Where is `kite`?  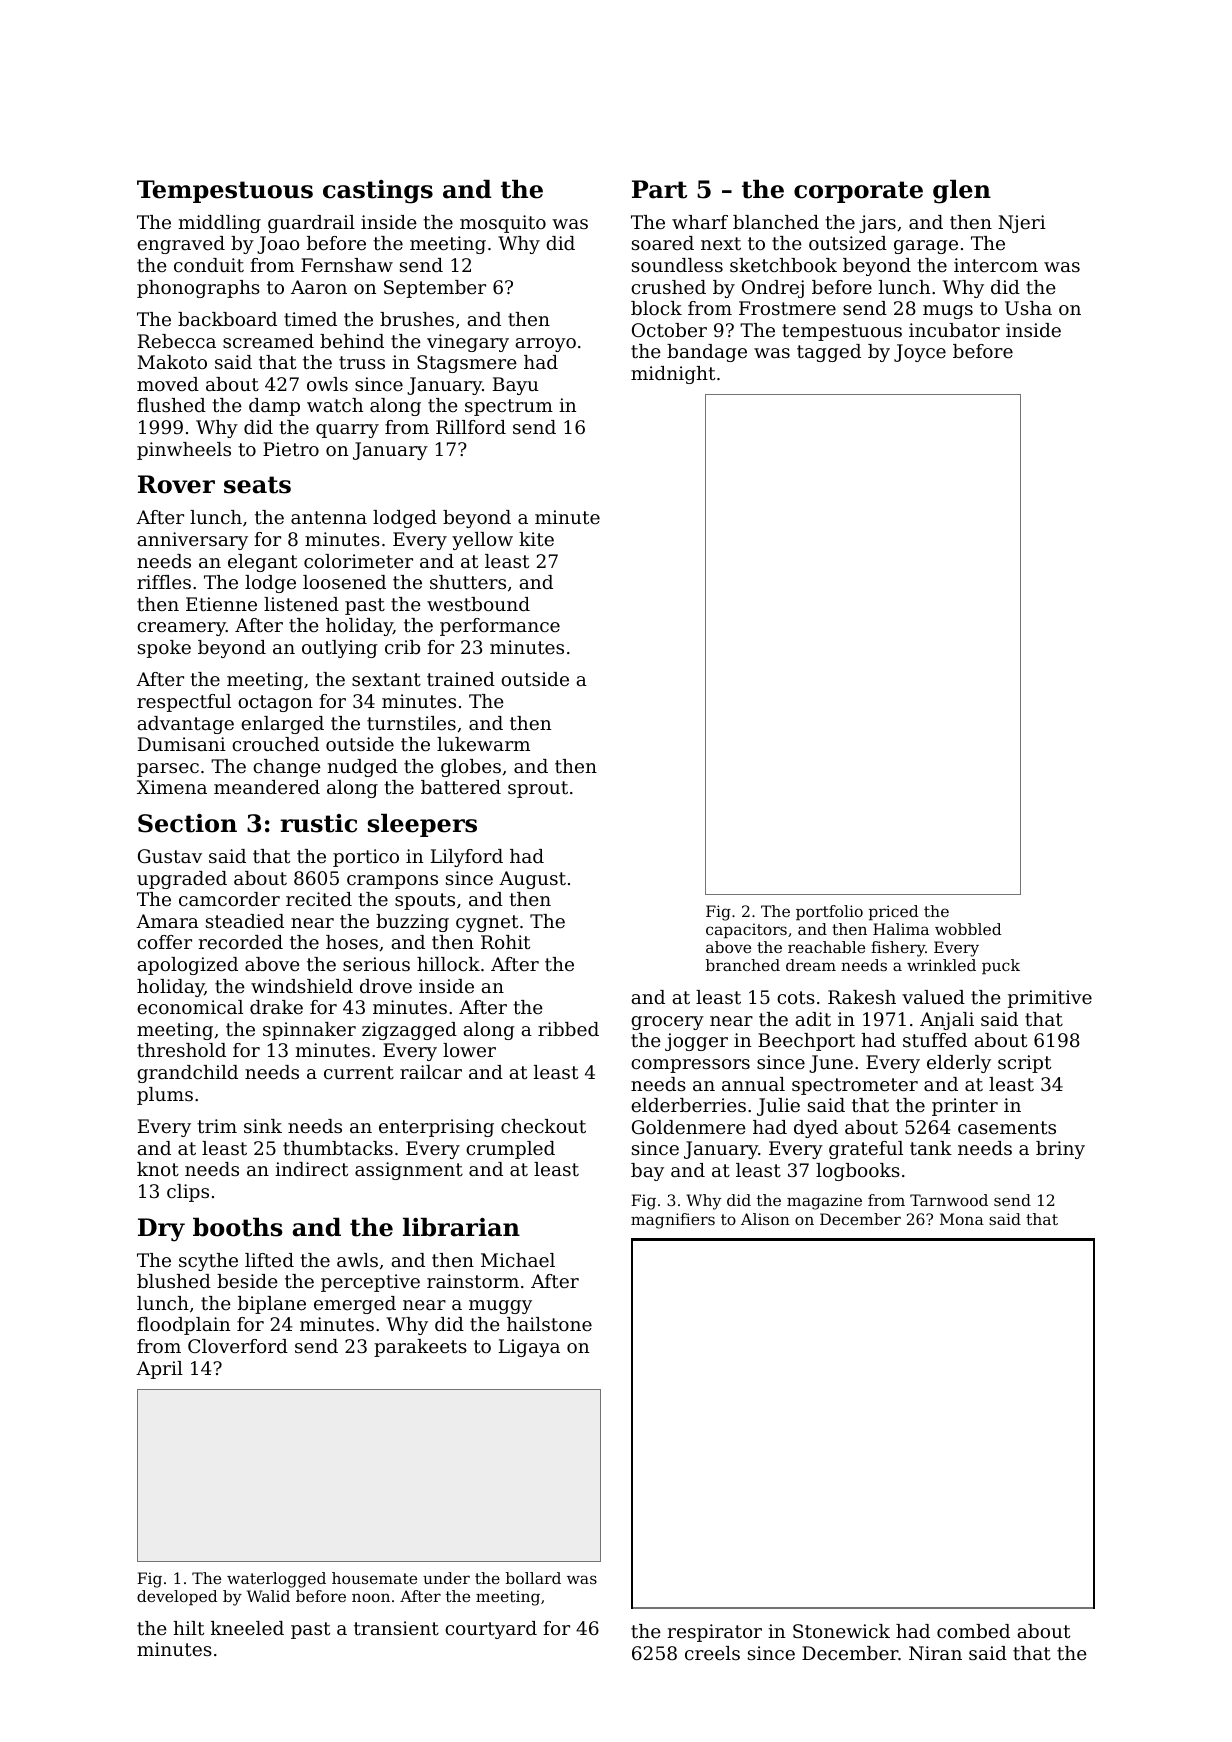 kite is located at coordinates (536, 539).
